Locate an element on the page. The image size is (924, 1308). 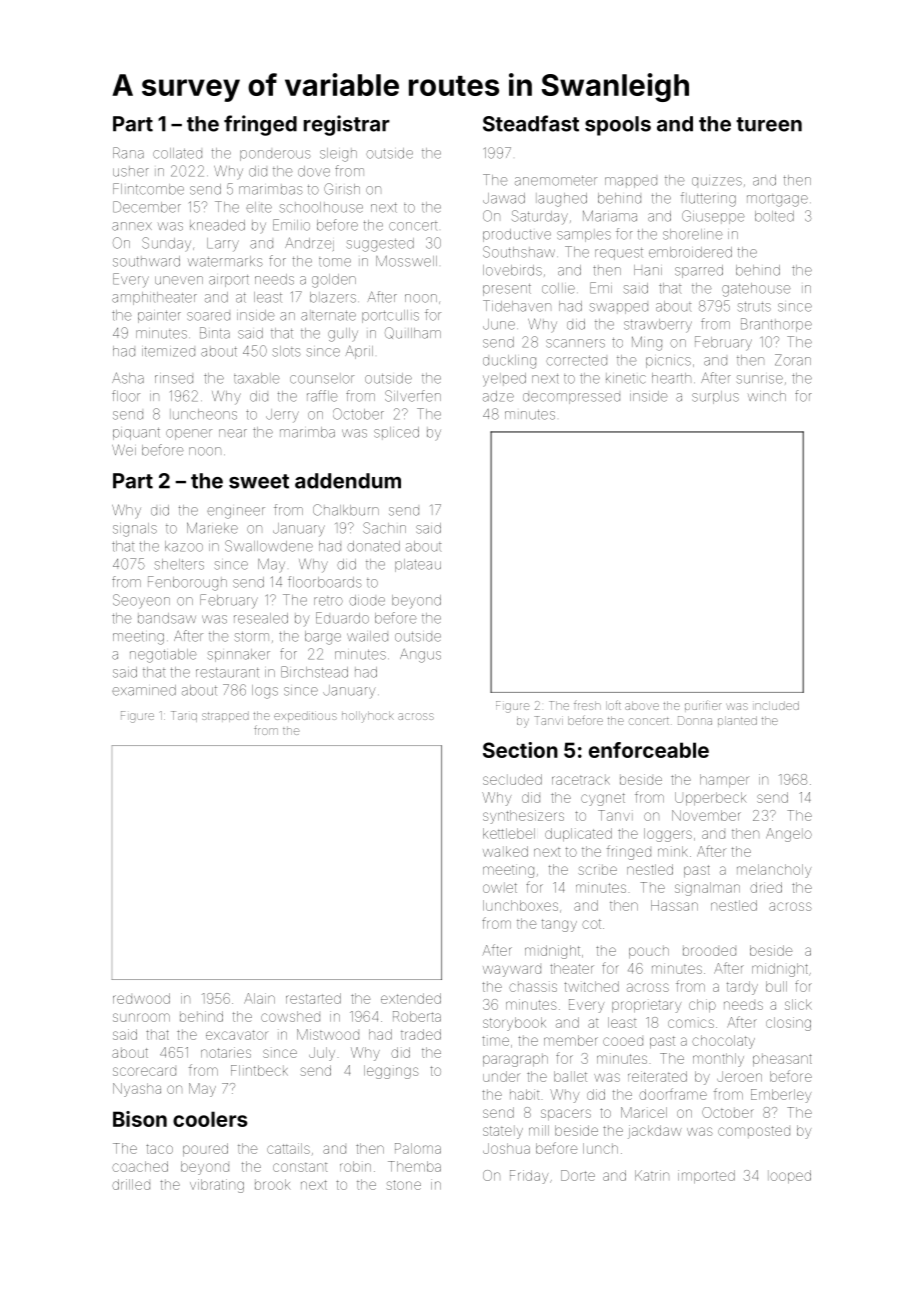
spliced is located at coordinates (396, 433).
